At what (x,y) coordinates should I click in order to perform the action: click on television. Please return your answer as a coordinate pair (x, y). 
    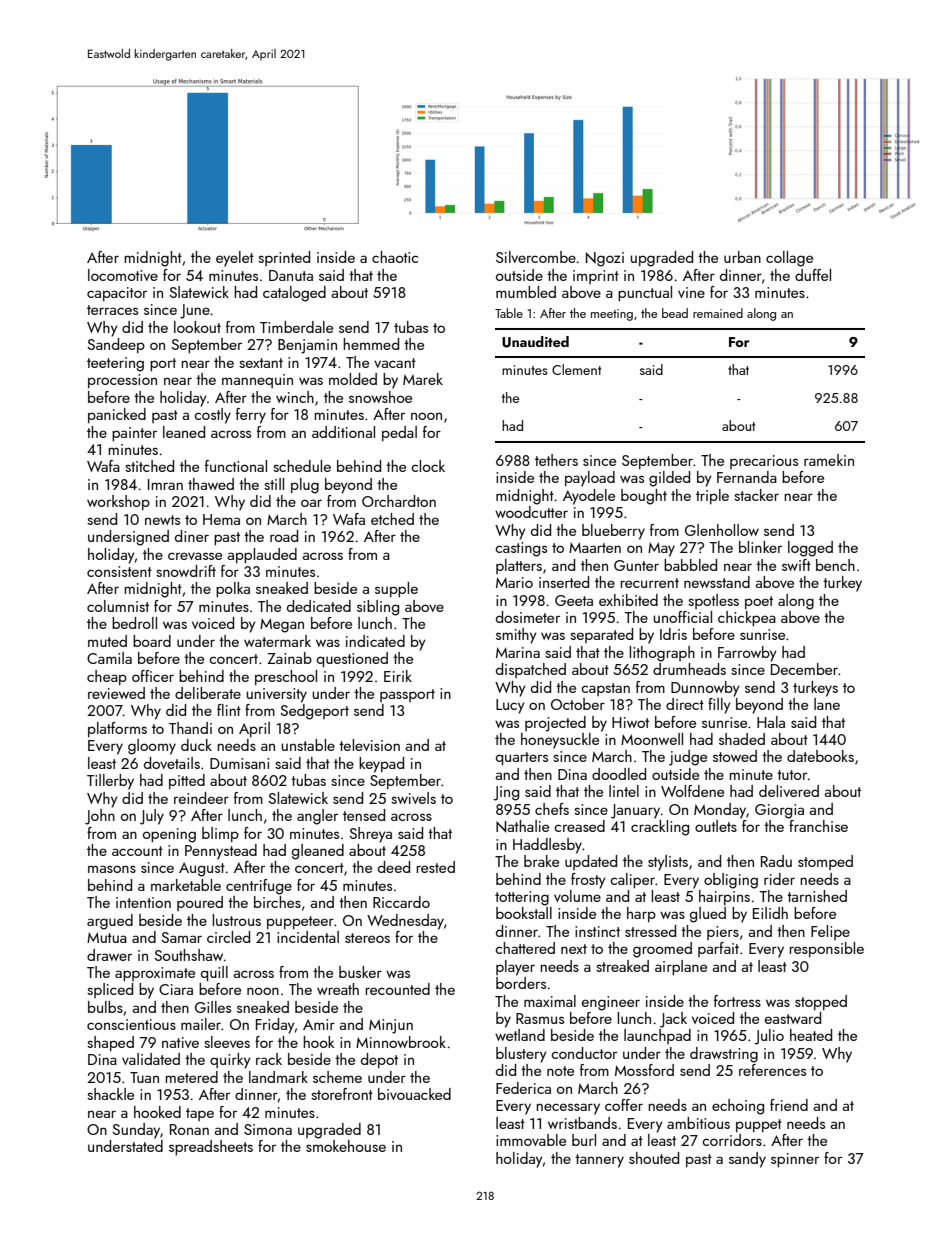
    Looking at the image, I should click on (369, 745).
